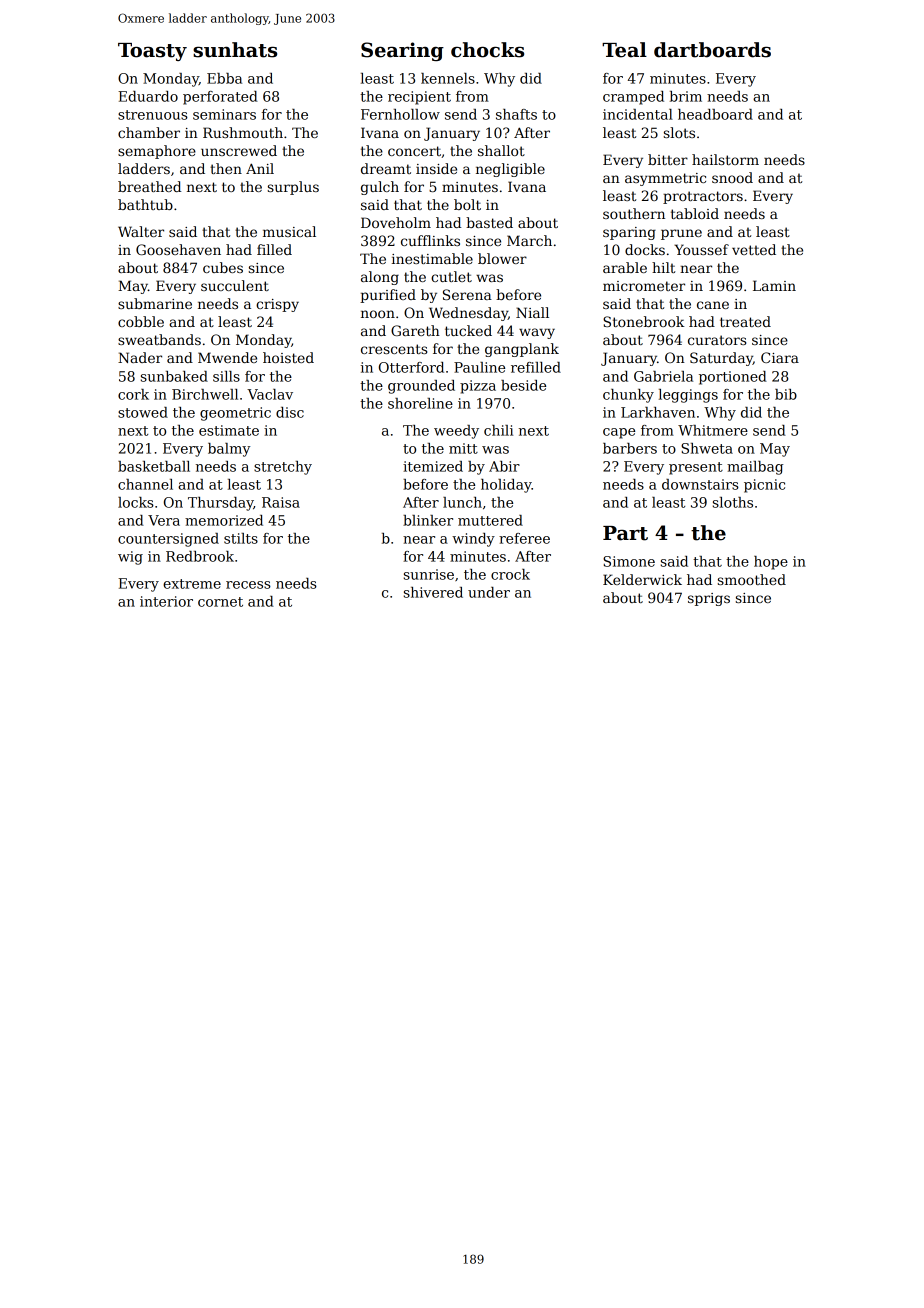 This document has height=1308, width=924. I want to click on brim, so click(686, 96).
